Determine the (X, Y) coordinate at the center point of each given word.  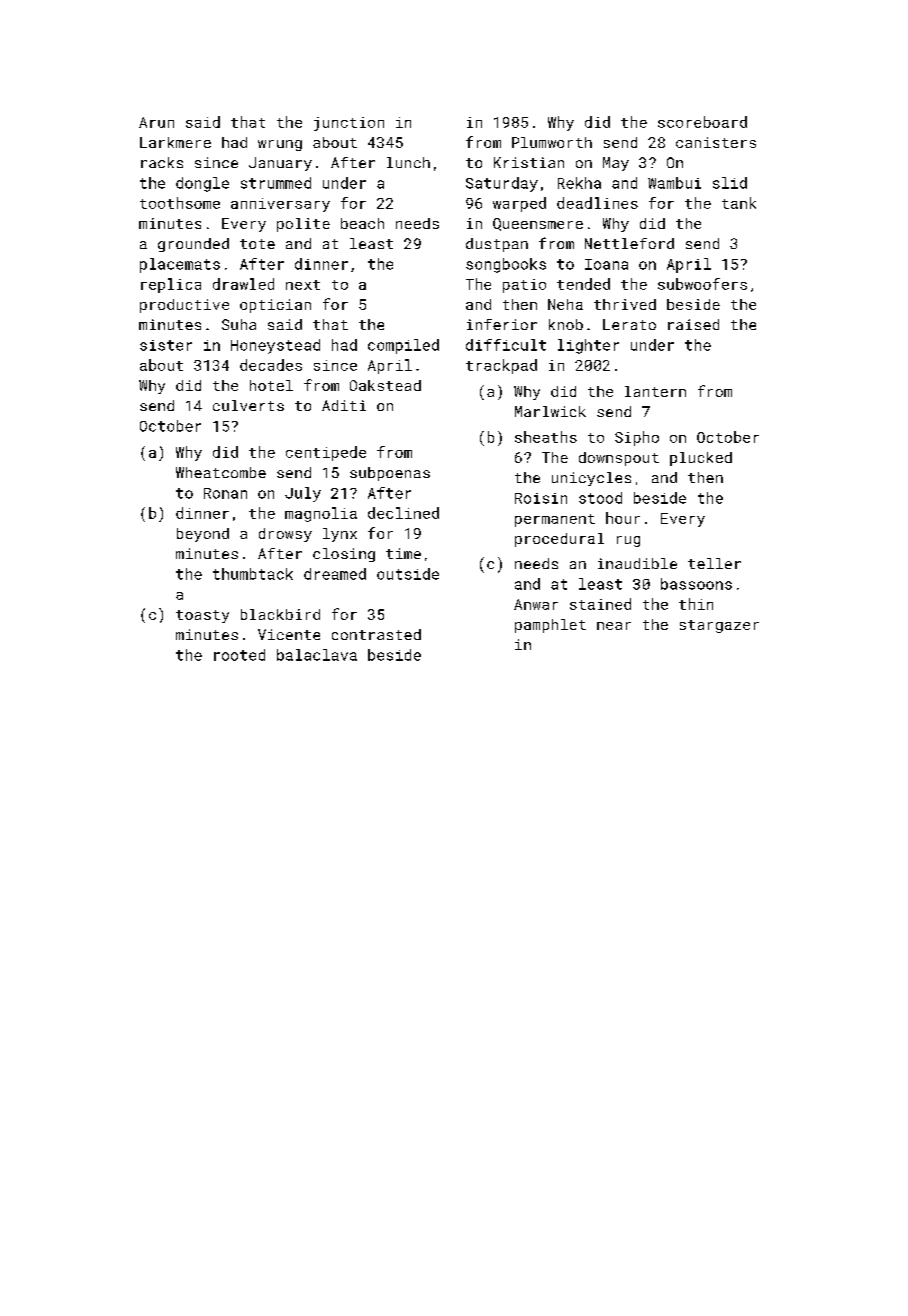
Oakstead (385, 385)
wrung (280, 145)
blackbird (280, 614)
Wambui (674, 183)
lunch (408, 162)
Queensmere (538, 224)
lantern (655, 391)
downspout (619, 459)
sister (166, 345)
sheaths (546, 437)
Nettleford (629, 243)
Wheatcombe (221, 472)
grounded (193, 245)
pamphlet (550, 626)
